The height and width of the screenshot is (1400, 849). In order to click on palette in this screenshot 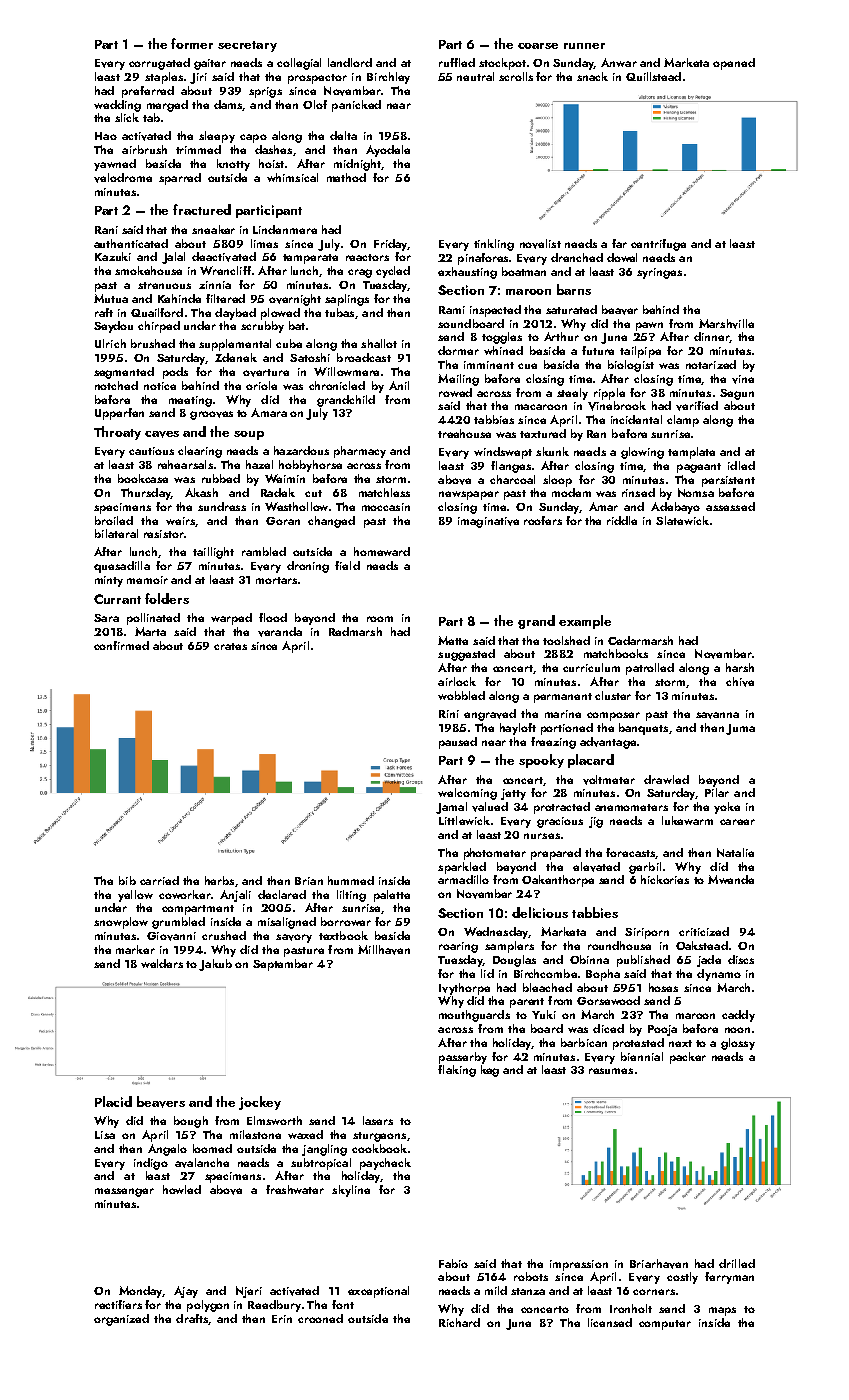, I will do `click(392, 896)`.
